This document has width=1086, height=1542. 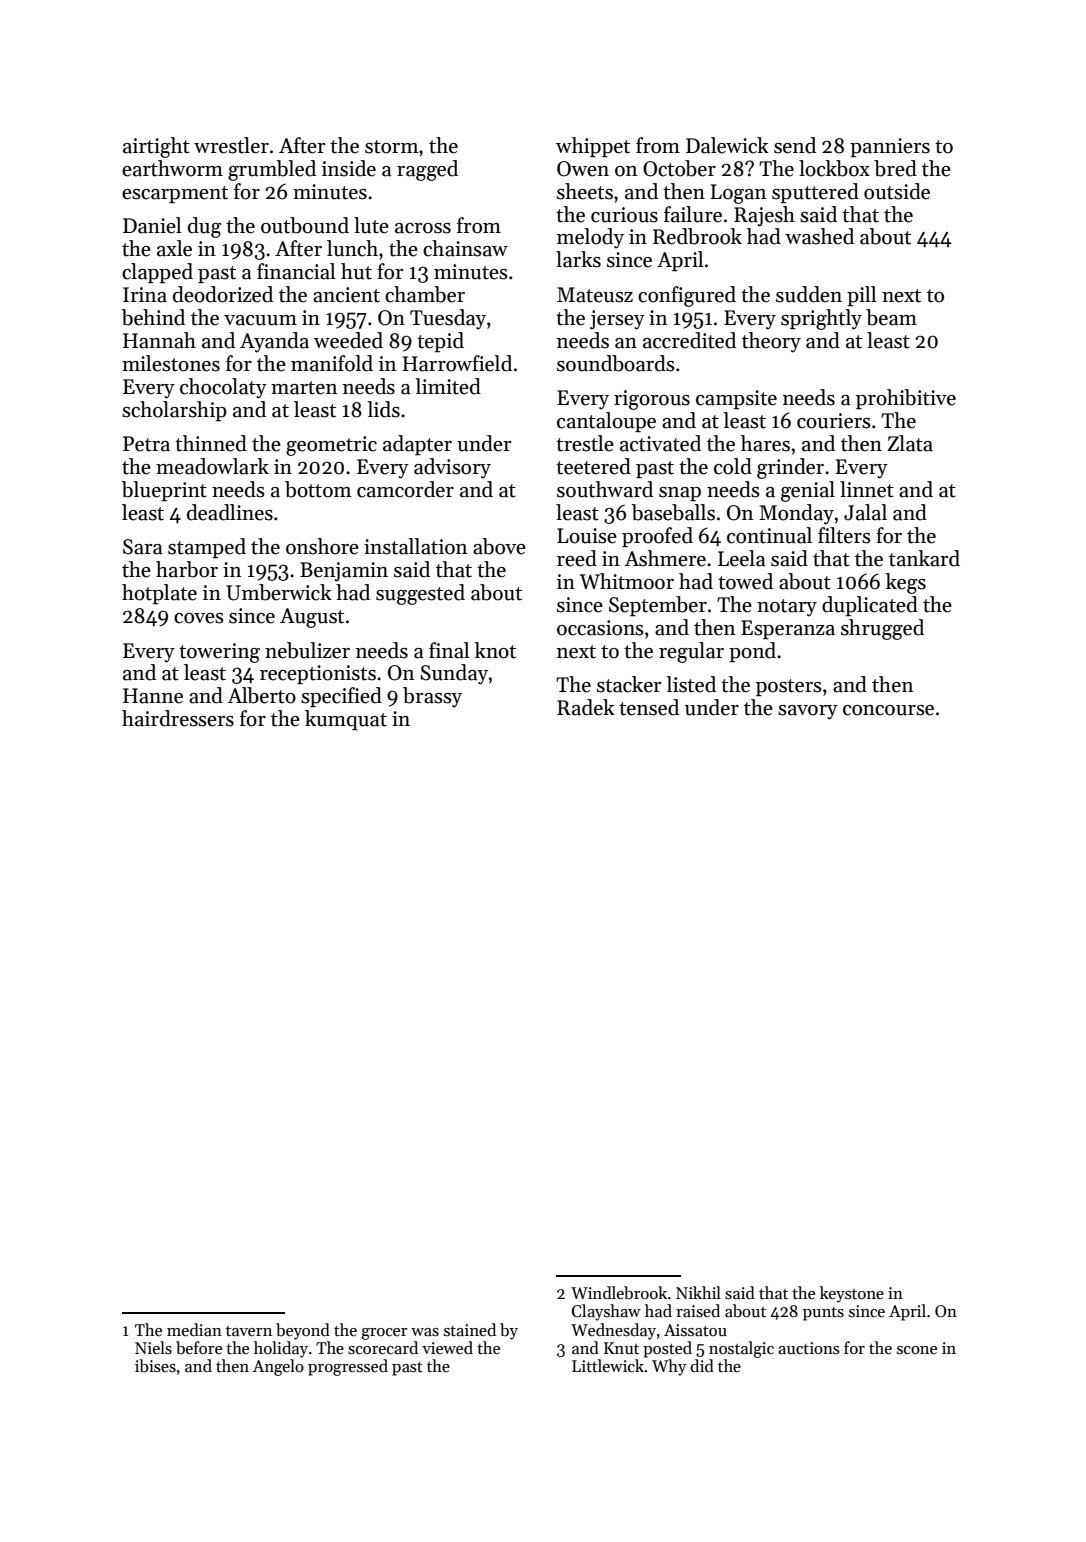 I want to click on scone, so click(x=917, y=1350).
